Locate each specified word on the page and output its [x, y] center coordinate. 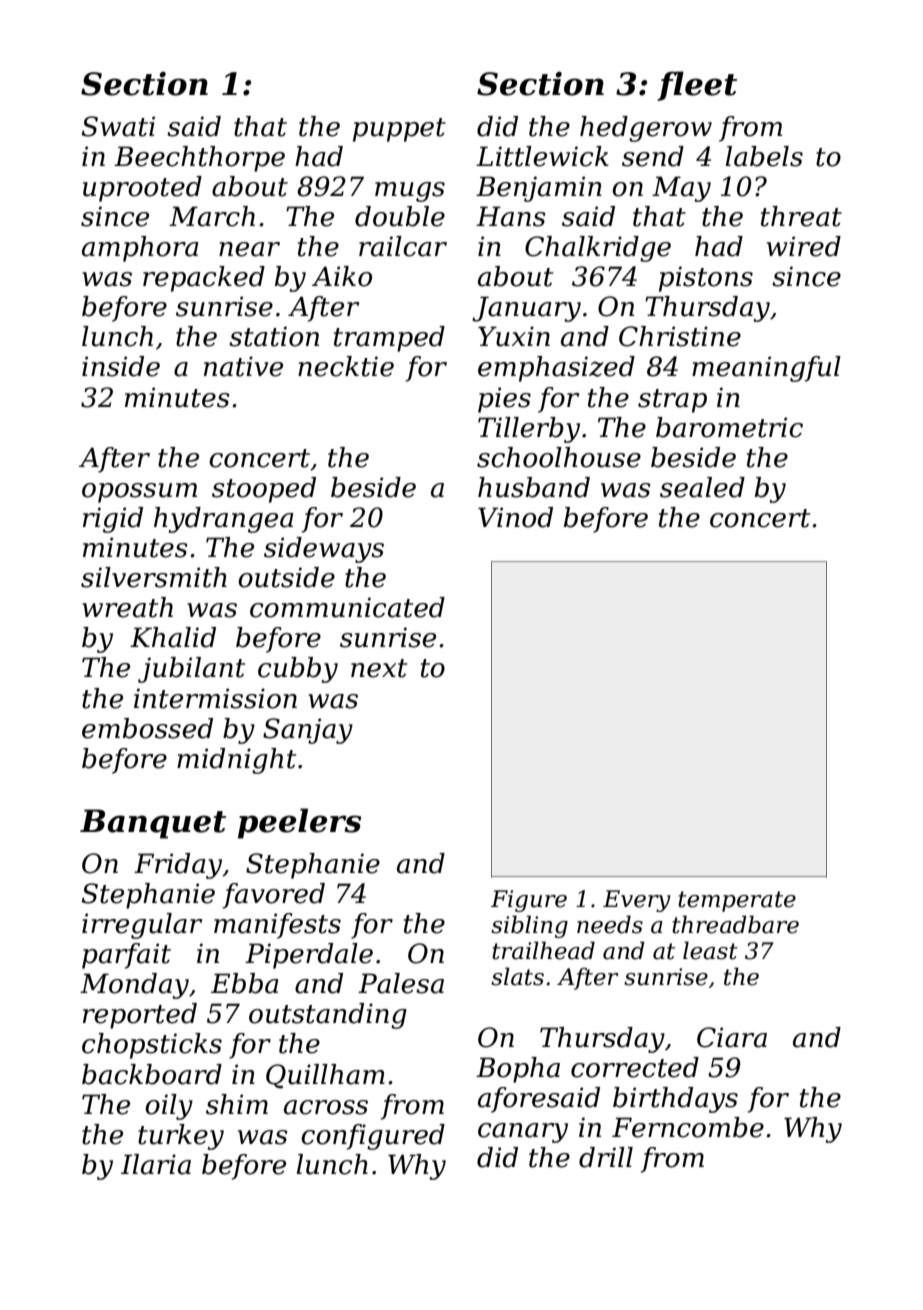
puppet [399, 130]
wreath [127, 607]
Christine [680, 336]
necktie [346, 366]
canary [523, 1133]
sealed [702, 487]
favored [274, 896]
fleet [697, 86]
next [379, 668]
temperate [737, 901]
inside [121, 366]
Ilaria [156, 1164]
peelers [299, 823]
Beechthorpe [199, 159]
